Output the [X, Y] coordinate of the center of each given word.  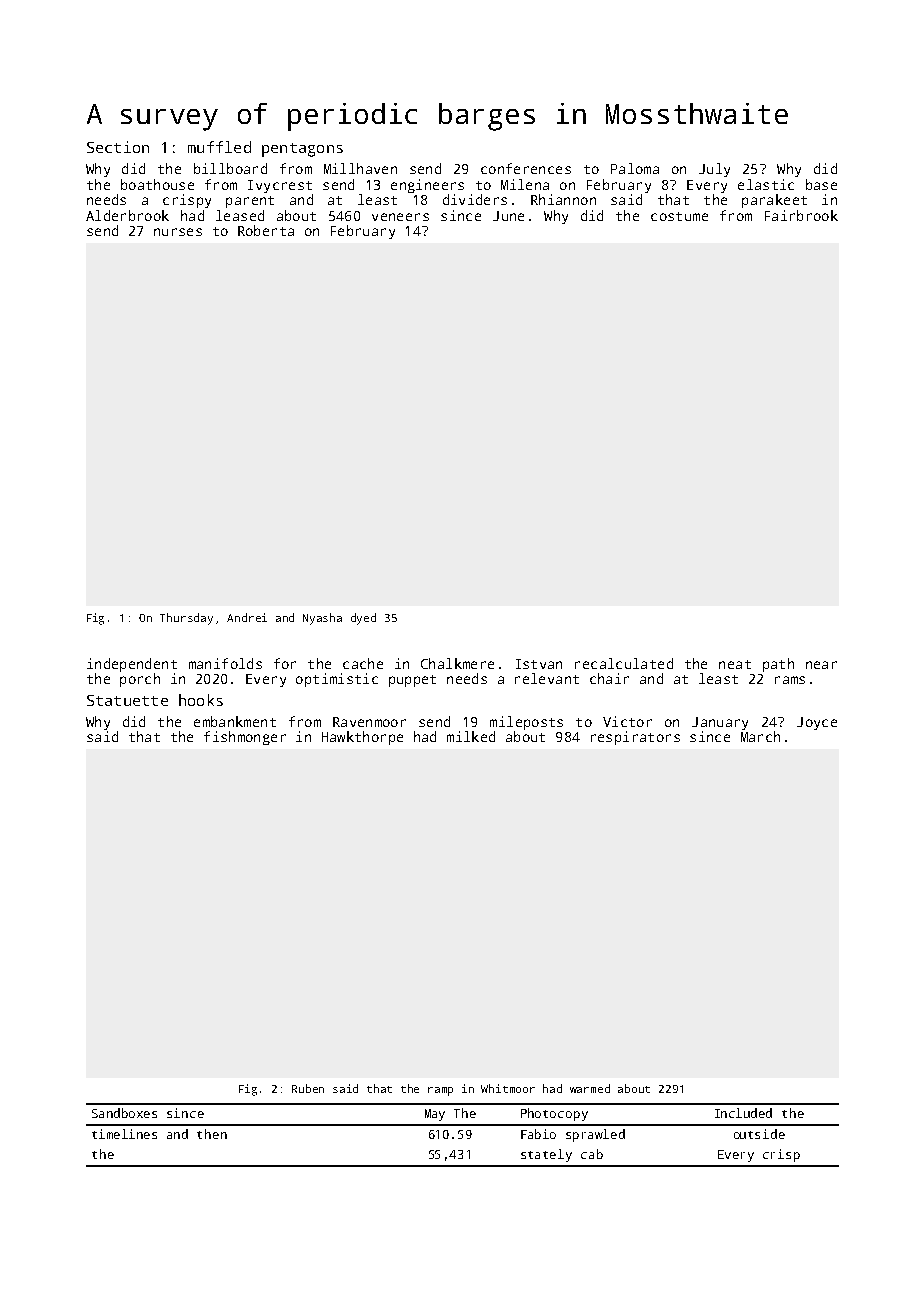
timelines [124, 1134]
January [720, 723]
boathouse [157, 184]
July [714, 170]
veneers [400, 217]
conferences [526, 168]
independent [132, 665]
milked [471, 736]
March [760, 736]
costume [679, 216]
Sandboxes [124, 1113]
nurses [178, 232]
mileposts [526, 723]
